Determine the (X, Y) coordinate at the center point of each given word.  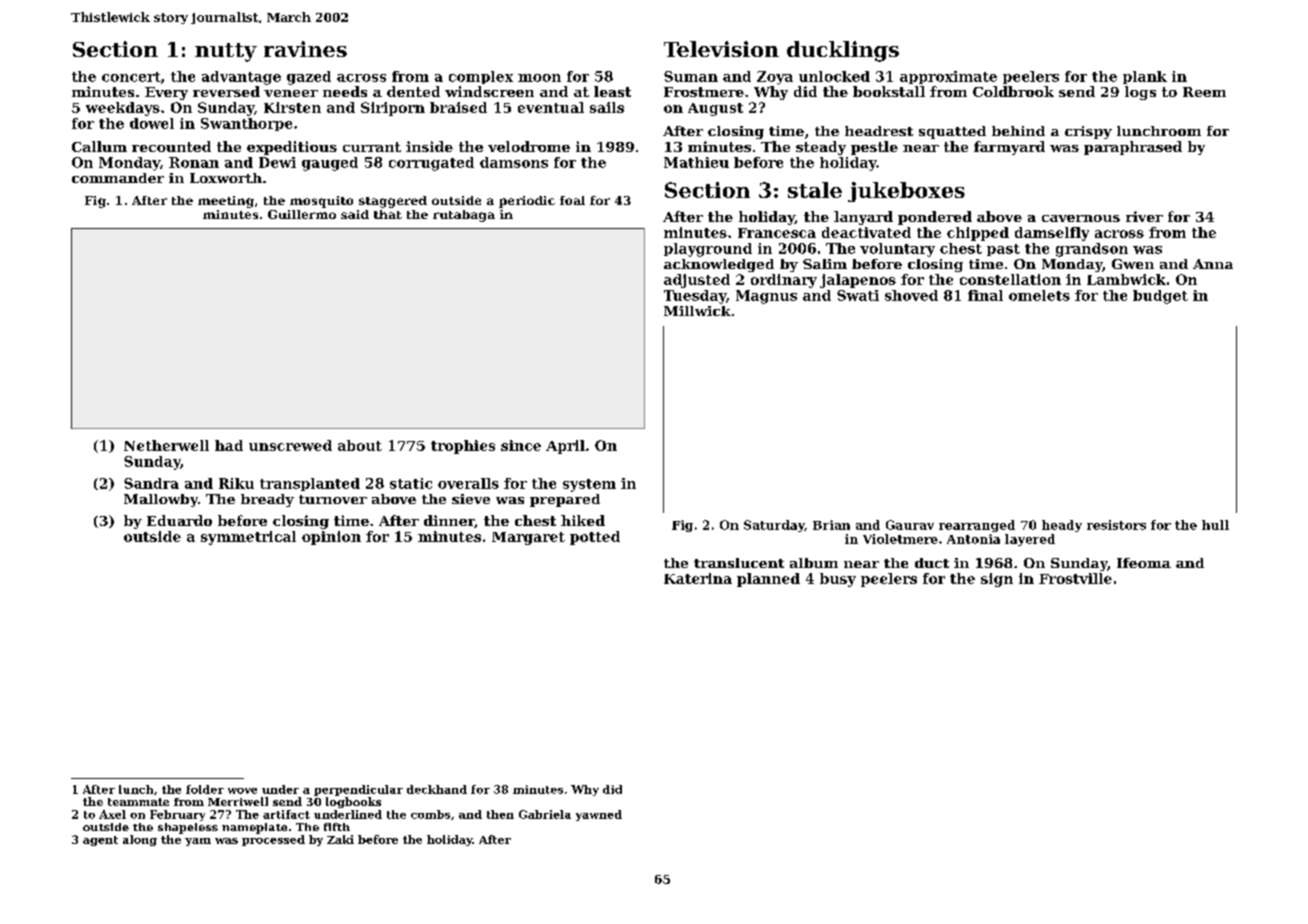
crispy (1088, 132)
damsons (514, 162)
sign (997, 580)
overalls (468, 483)
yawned (599, 815)
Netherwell (166, 445)
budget (1160, 297)
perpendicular (358, 790)
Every (166, 93)
